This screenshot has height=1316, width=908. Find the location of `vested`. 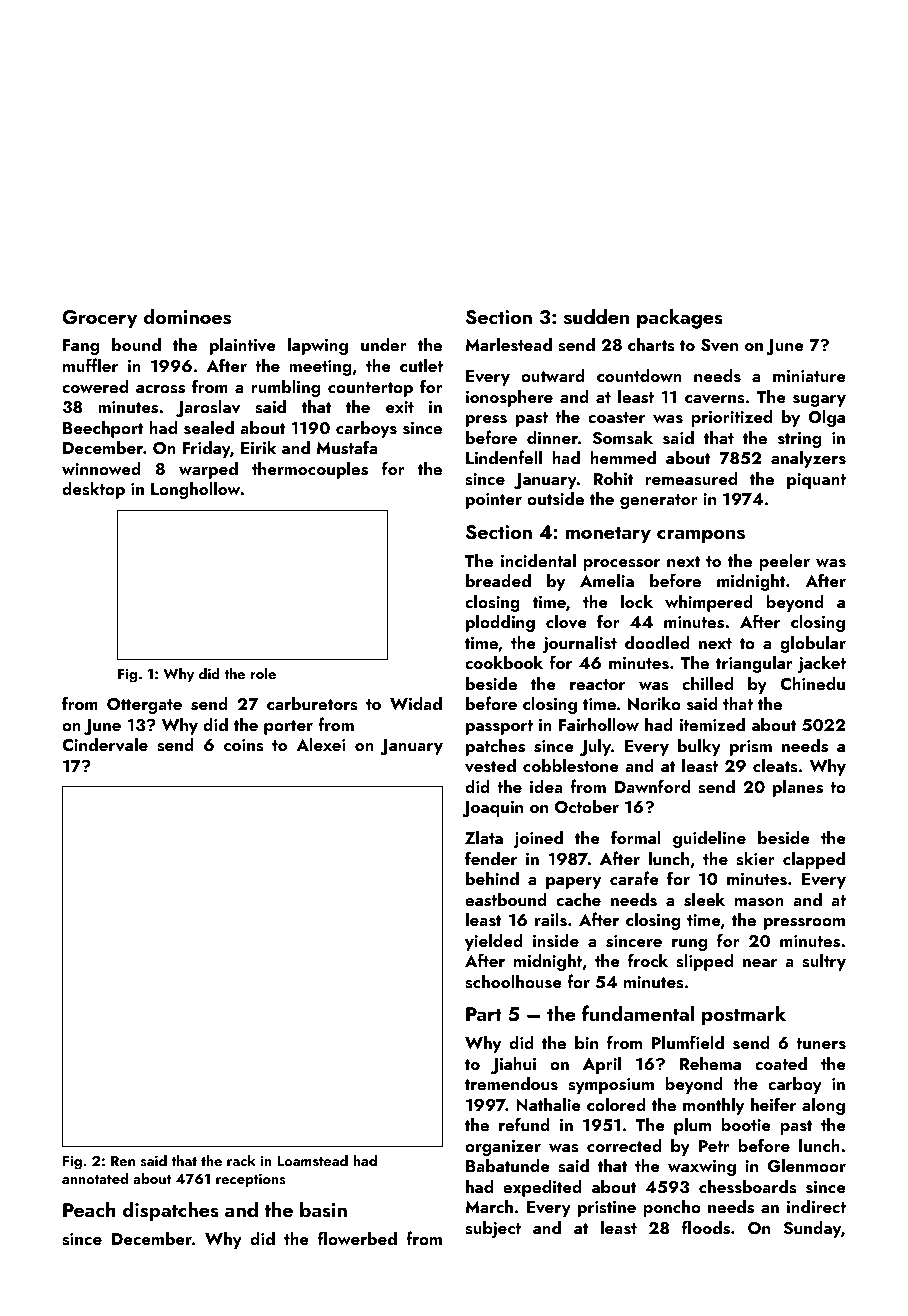

vested is located at coordinates (490, 765).
